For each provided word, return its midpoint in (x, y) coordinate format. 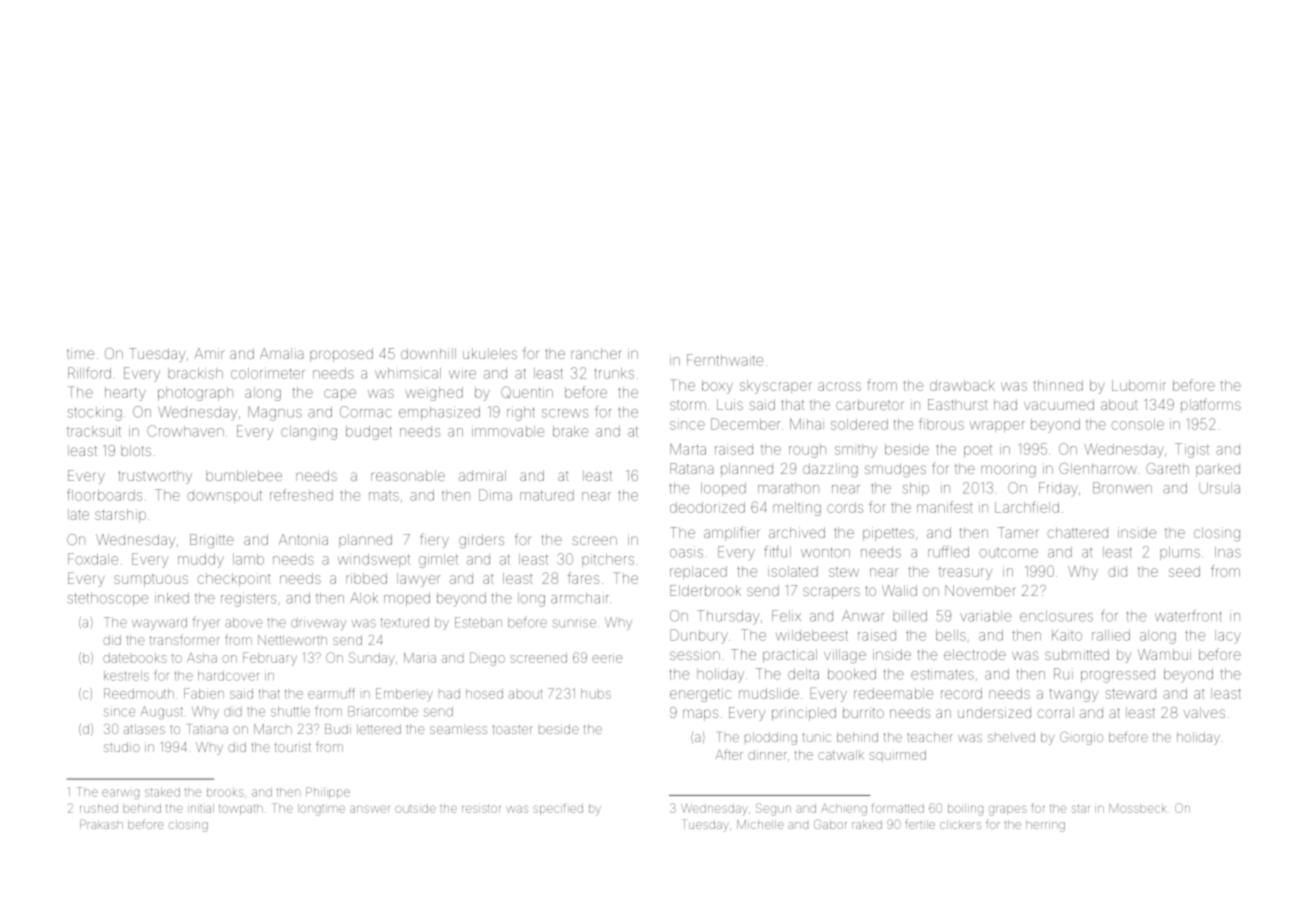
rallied (1111, 635)
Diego (487, 659)
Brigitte (212, 541)
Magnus (275, 413)
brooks (225, 792)
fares (583, 578)
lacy (1228, 637)
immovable (508, 431)
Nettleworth (292, 640)
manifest (945, 507)
